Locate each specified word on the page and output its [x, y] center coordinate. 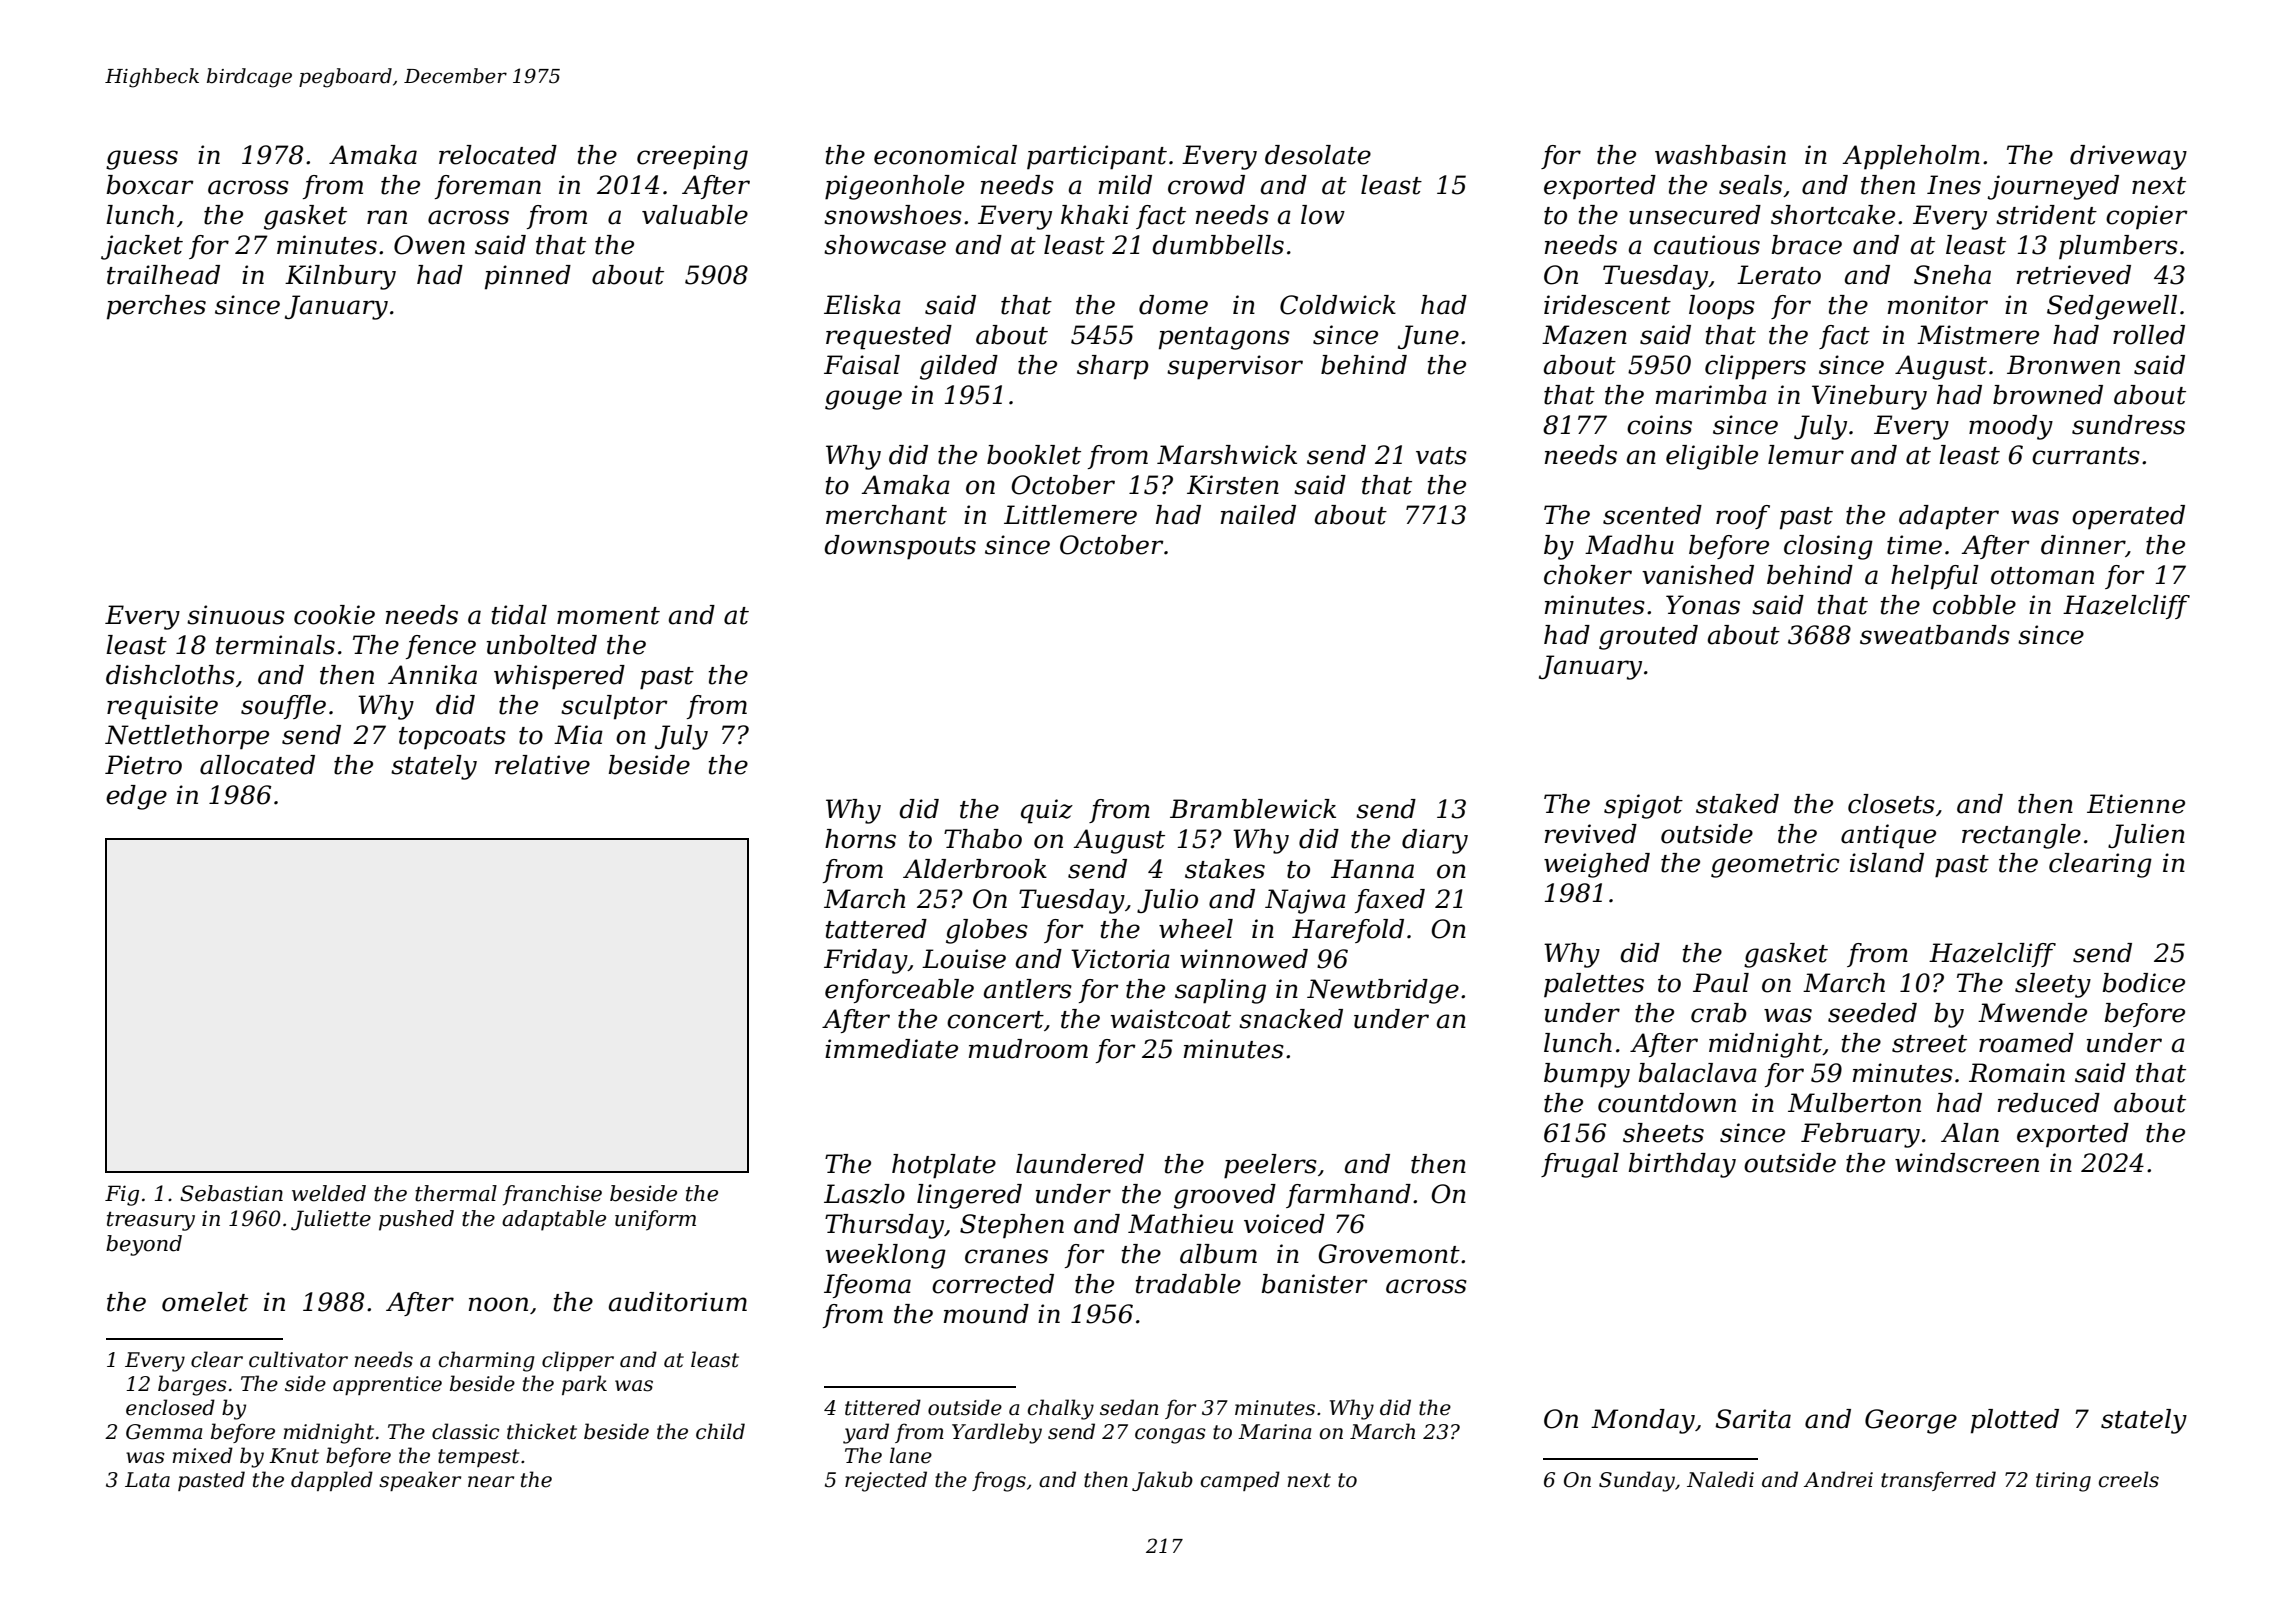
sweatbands [1935, 635]
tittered [883, 1407]
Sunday [1637, 1481]
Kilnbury [340, 277]
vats [1441, 456]
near [491, 1482]
